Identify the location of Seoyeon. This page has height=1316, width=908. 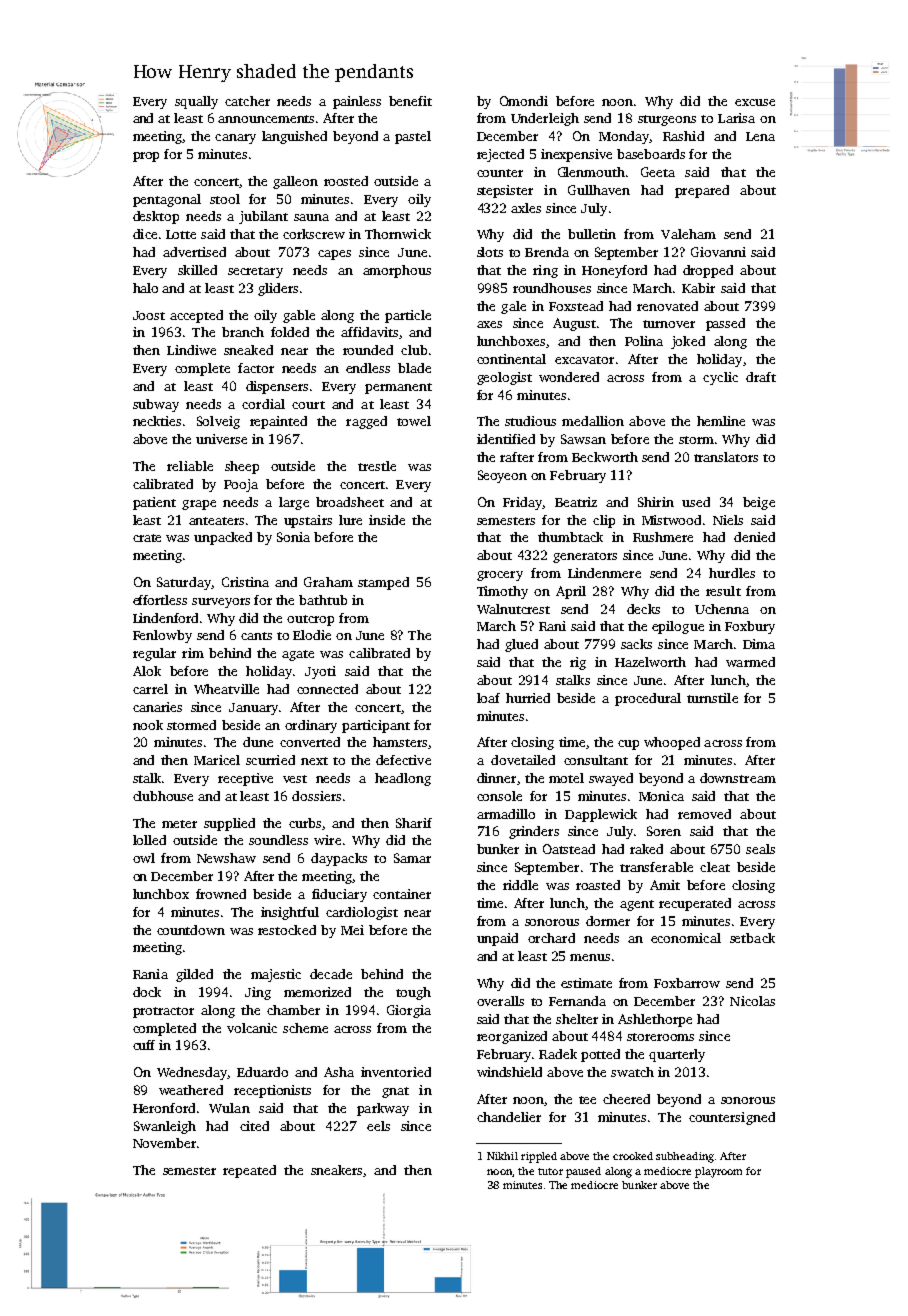
(502, 476).
